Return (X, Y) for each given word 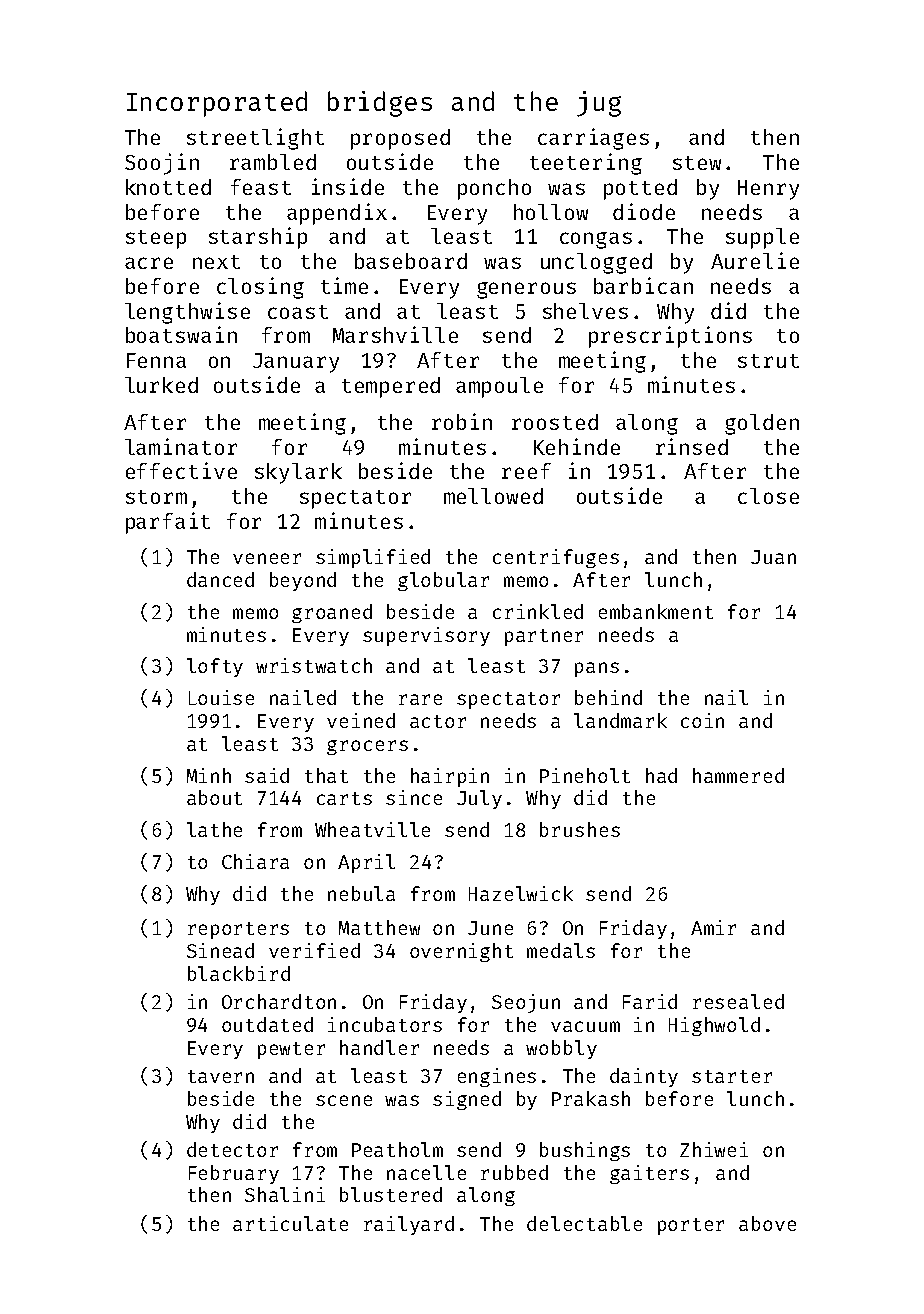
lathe (214, 829)
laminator (181, 446)
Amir (713, 927)
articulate (290, 1223)
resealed (738, 1001)
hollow (551, 212)
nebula (361, 893)
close (768, 496)
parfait (168, 523)
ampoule (499, 387)
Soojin (162, 164)
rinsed (692, 446)
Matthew (379, 927)
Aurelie (755, 260)
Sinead (220, 950)
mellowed (493, 496)
